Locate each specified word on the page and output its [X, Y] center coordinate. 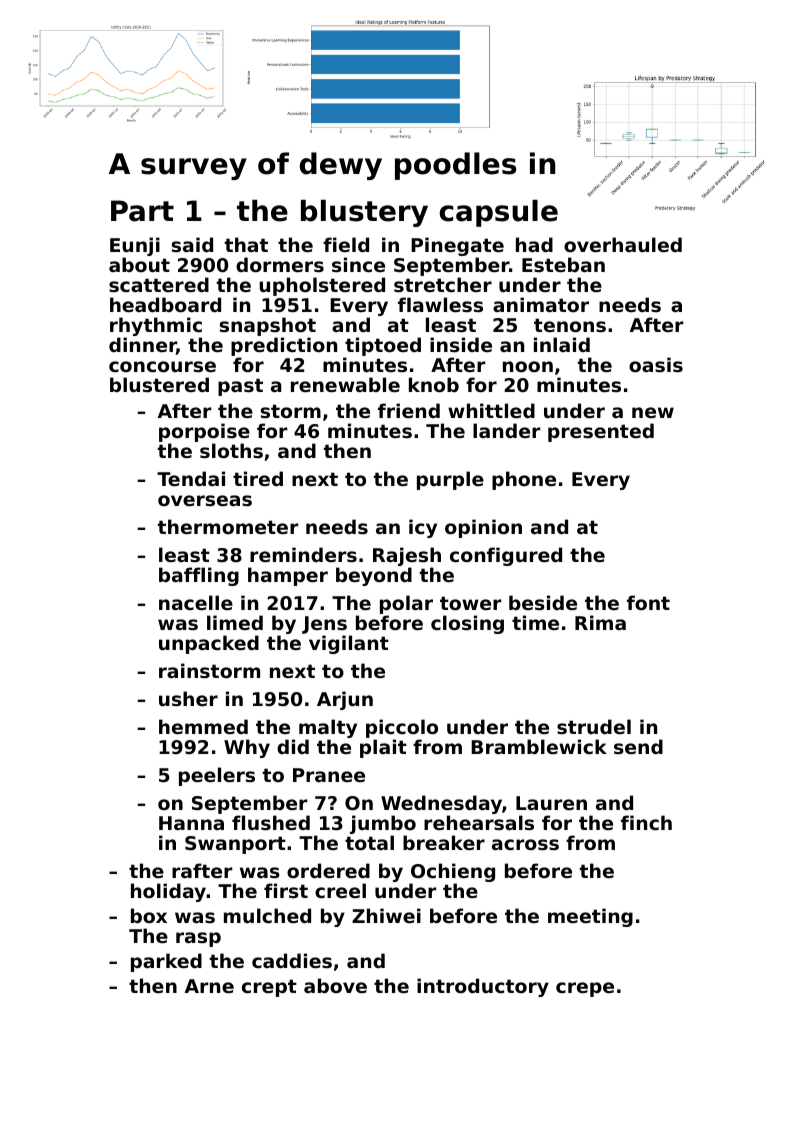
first [286, 891]
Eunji [135, 246]
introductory [483, 987]
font [648, 602]
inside [461, 345]
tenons [570, 325]
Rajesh [407, 557]
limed [235, 622]
